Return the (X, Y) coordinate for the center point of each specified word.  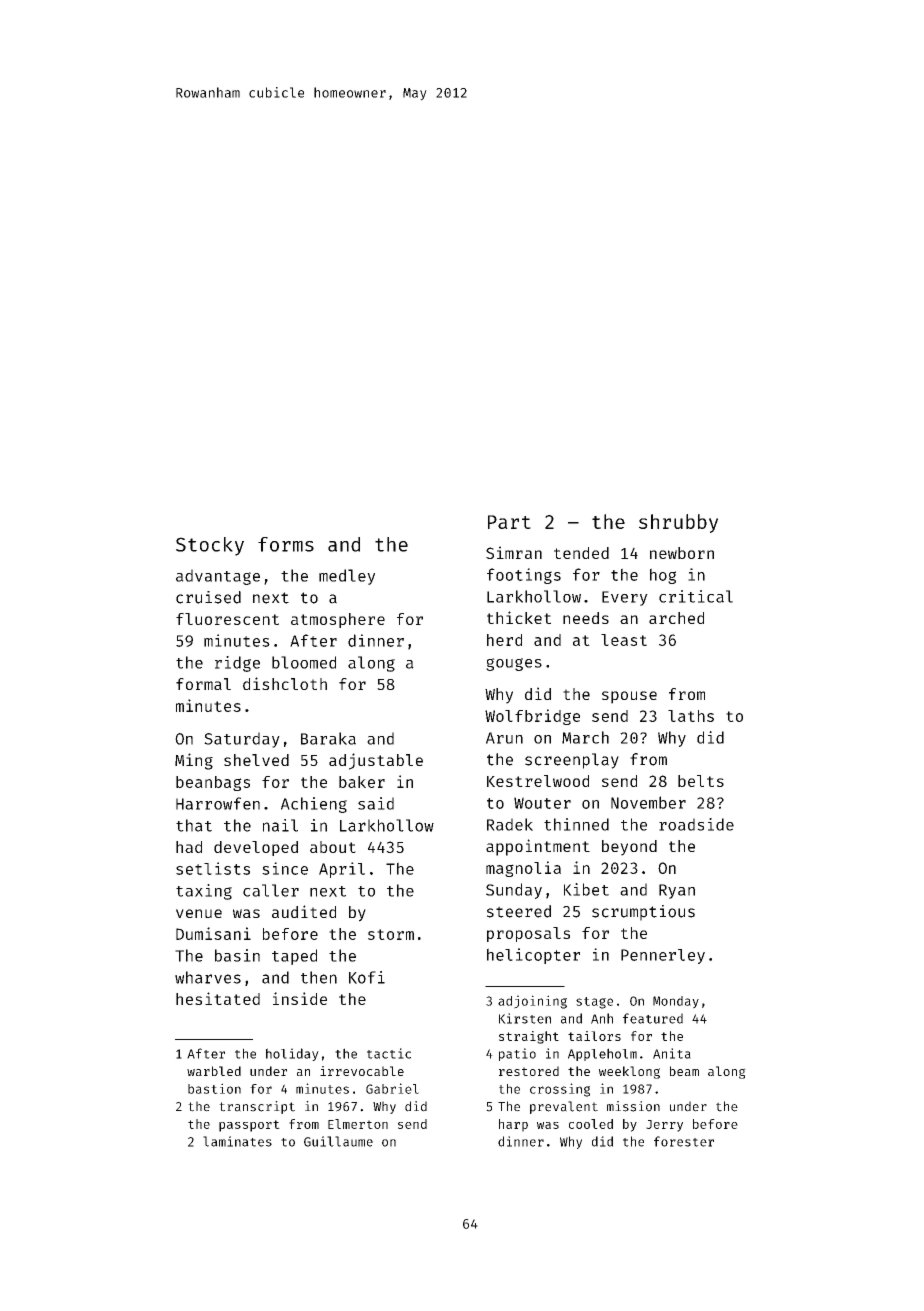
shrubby (678, 523)
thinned (576, 824)
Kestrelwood (538, 781)
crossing (560, 1090)
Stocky (210, 546)
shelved (256, 760)
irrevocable (362, 1071)
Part (509, 522)
